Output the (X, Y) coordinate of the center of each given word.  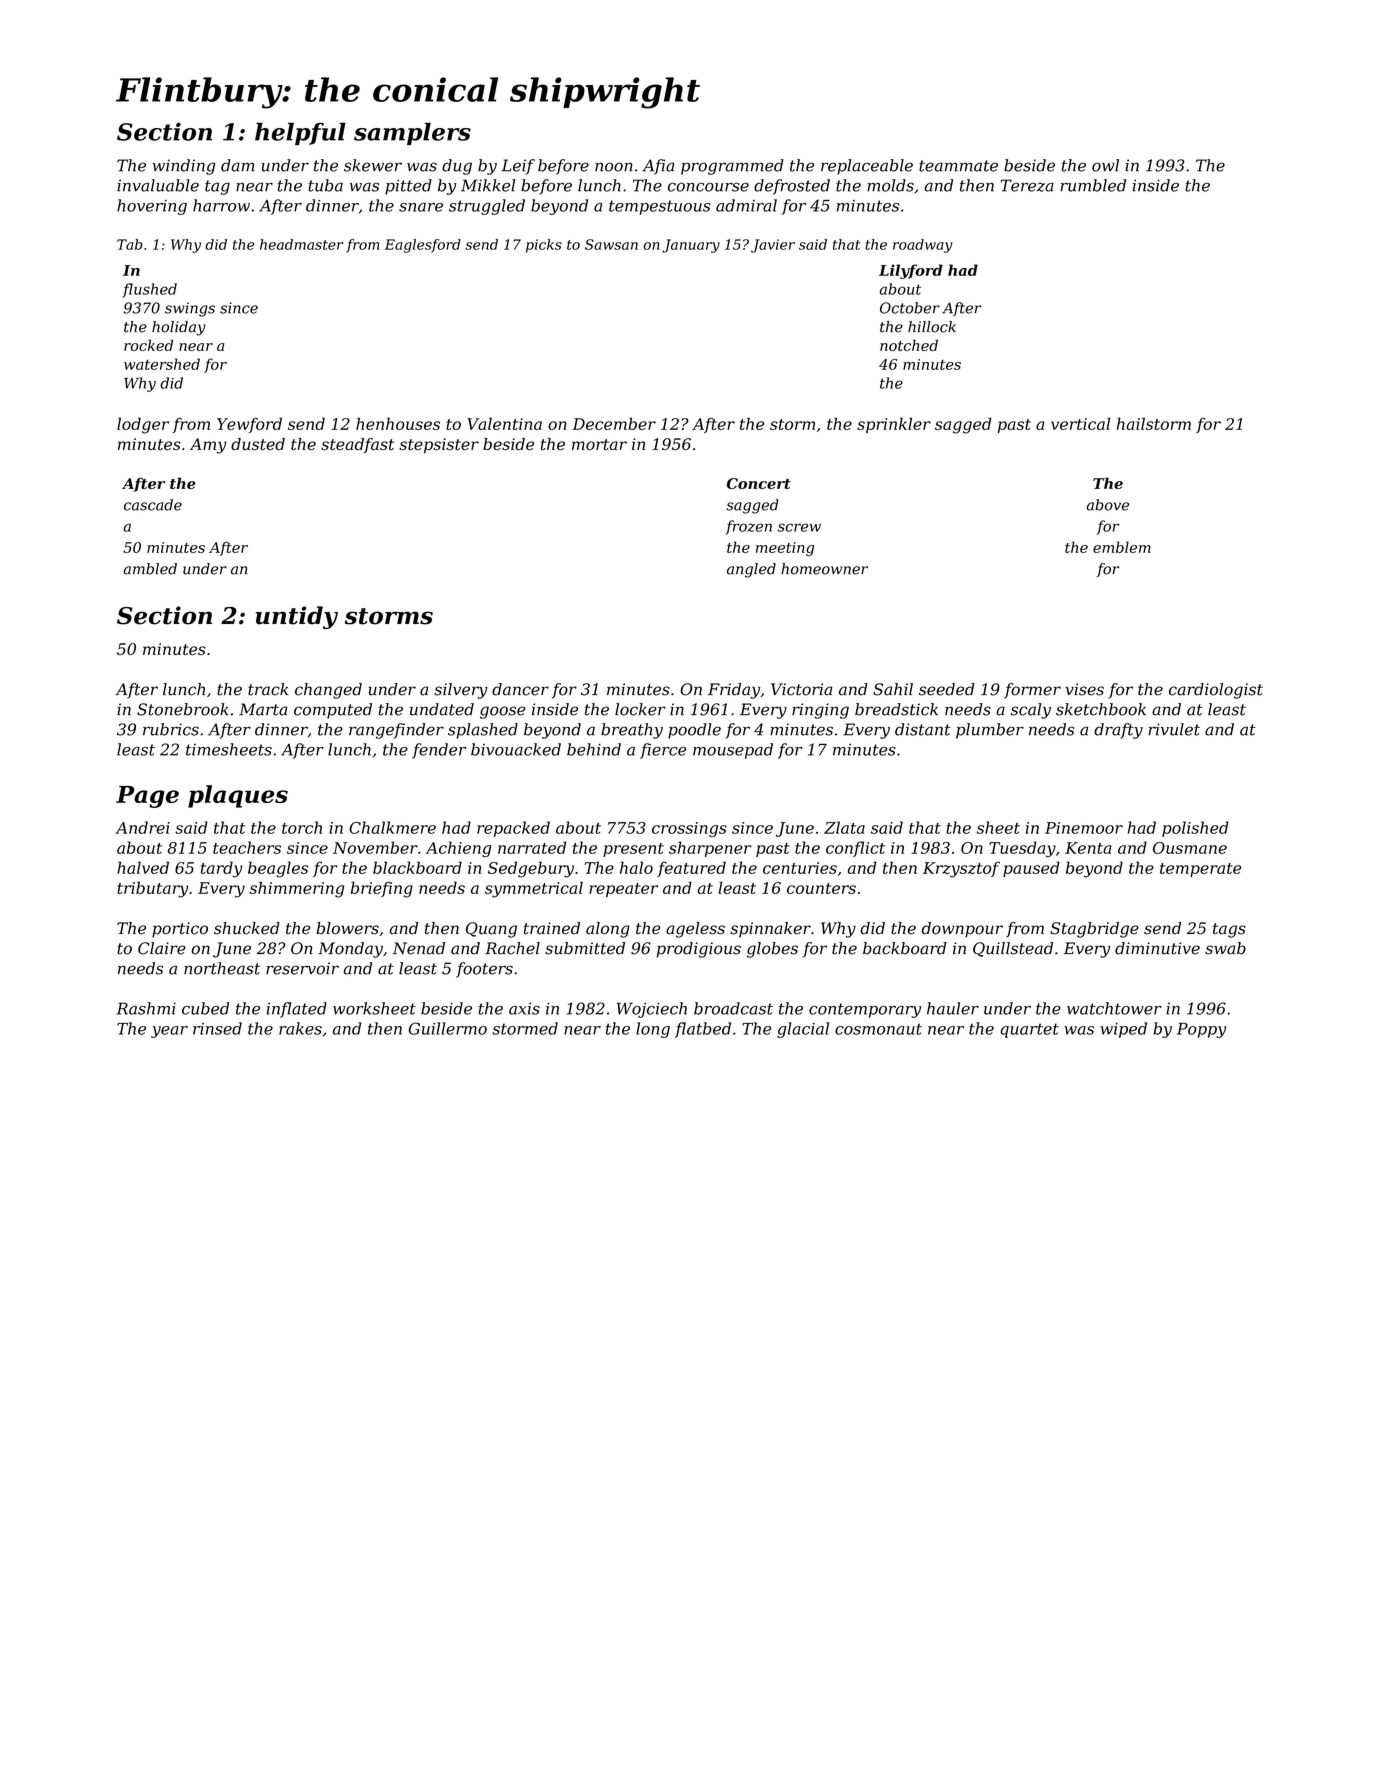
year (169, 1032)
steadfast (357, 445)
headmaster (301, 244)
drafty (1118, 731)
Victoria (801, 689)
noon (614, 167)
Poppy (1201, 1030)
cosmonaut (878, 1029)
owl (1105, 165)
